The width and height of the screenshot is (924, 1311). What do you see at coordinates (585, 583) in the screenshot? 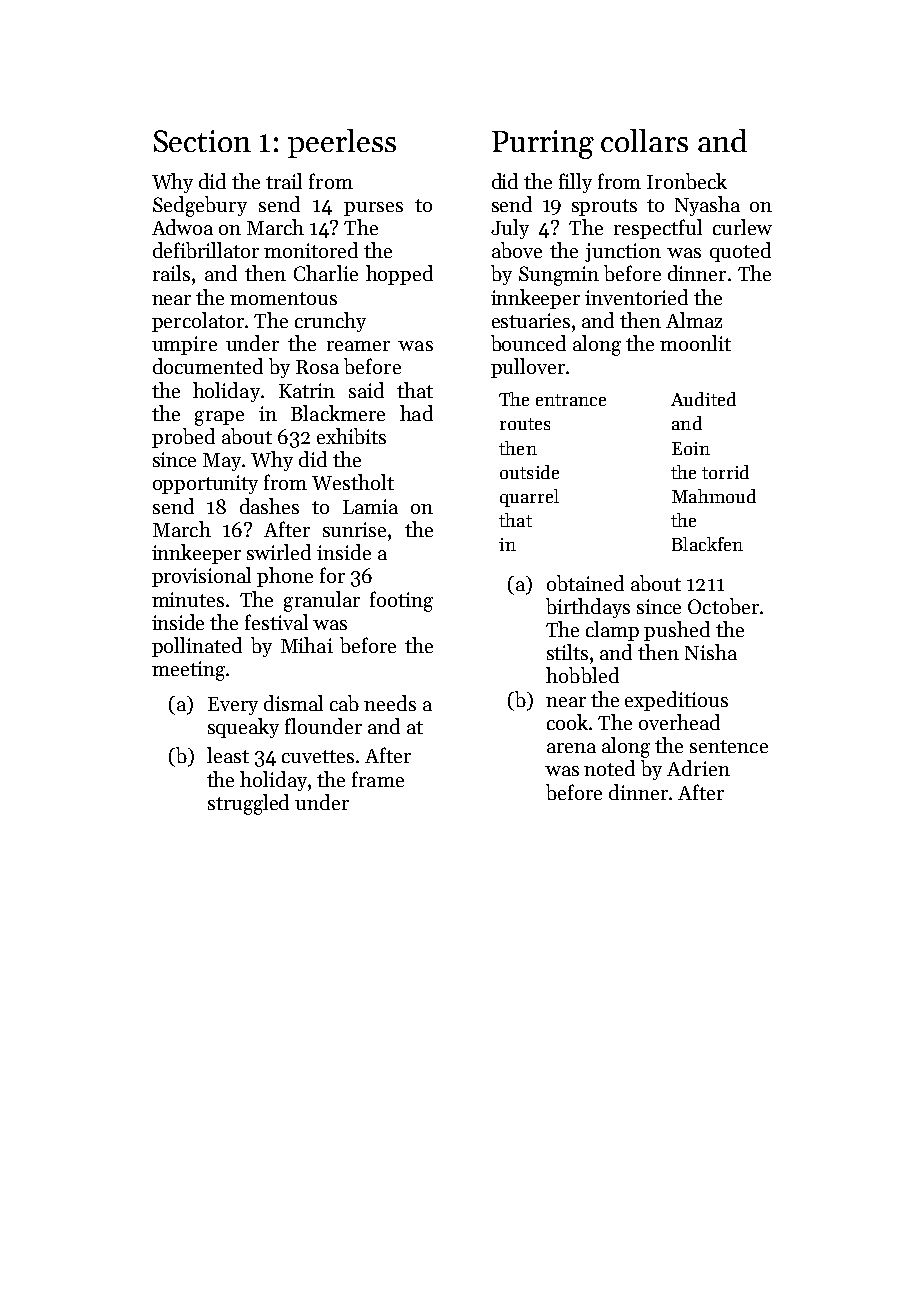
I see `obtained` at bounding box center [585, 583].
